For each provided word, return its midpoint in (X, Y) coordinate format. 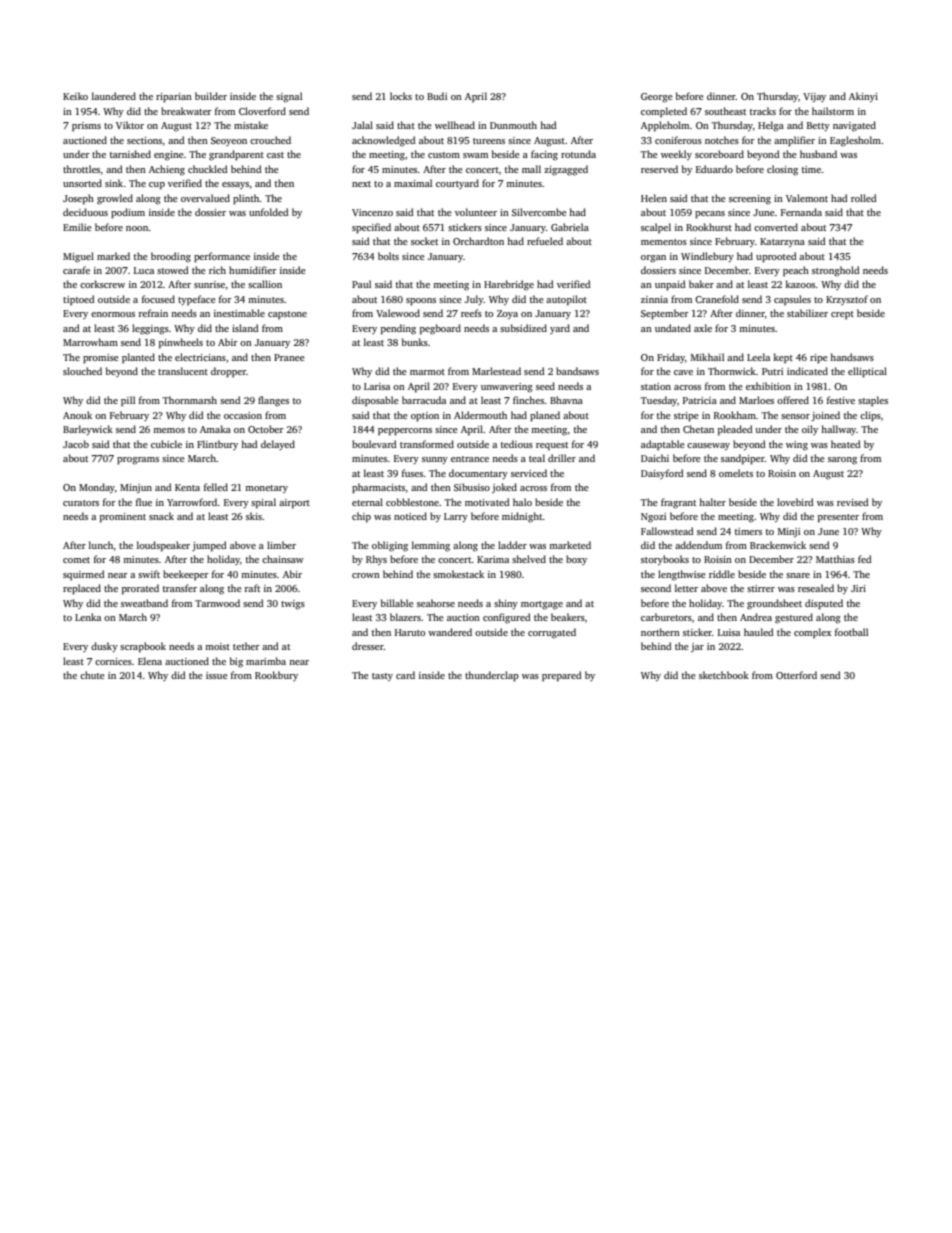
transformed (427, 444)
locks (401, 96)
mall (531, 169)
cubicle (166, 444)
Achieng (167, 170)
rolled (864, 198)
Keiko (75, 96)
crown (366, 575)
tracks (763, 111)
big (236, 662)
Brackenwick (778, 545)
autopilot (566, 300)
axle (703, 328)
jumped (209, 546)
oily (810, 430)
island (245, 328)
